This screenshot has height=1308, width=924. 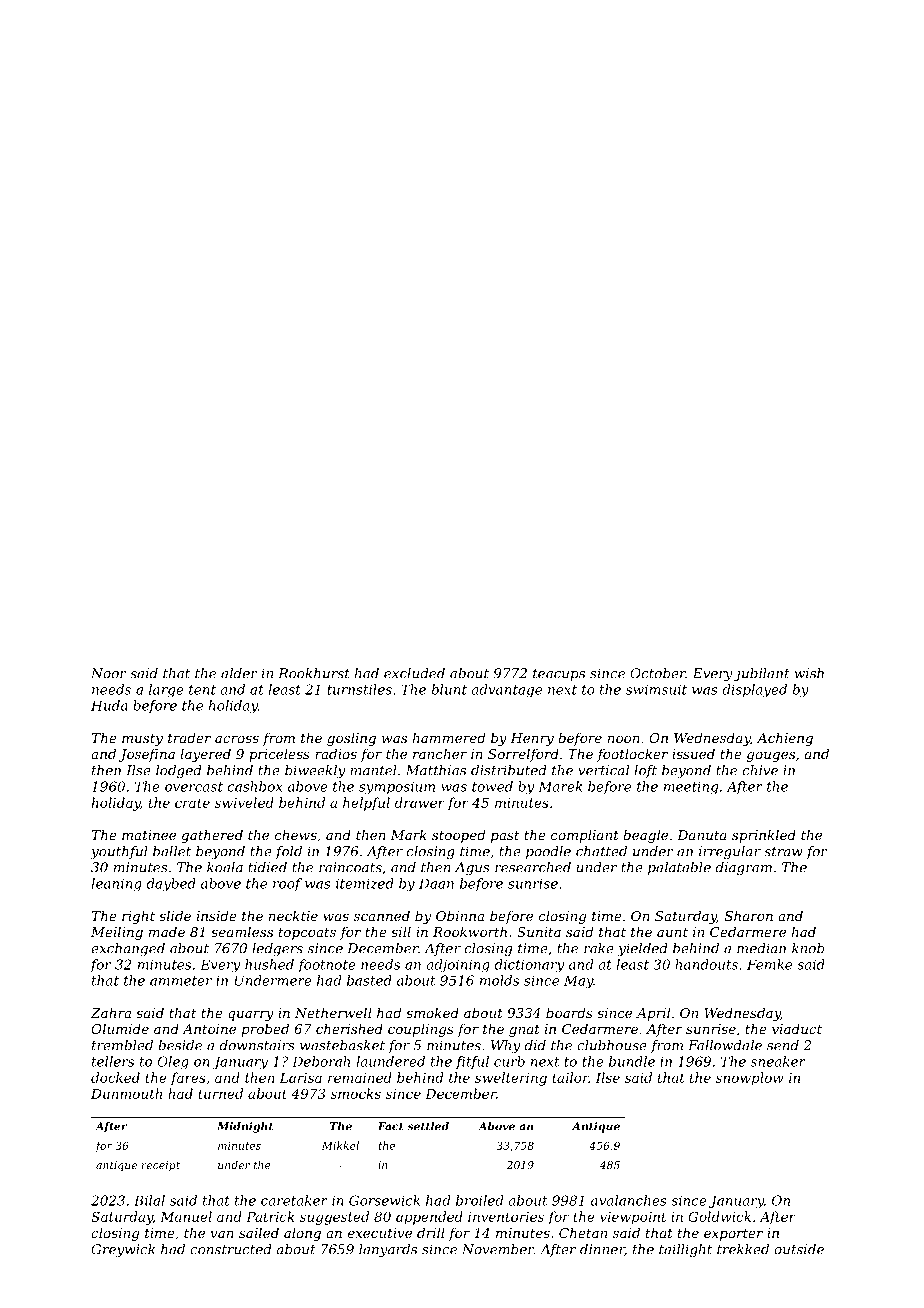 What do you see at coordinates (189, 737) in the screenshot?
I see `trader` at bounding box center [189, 737].
